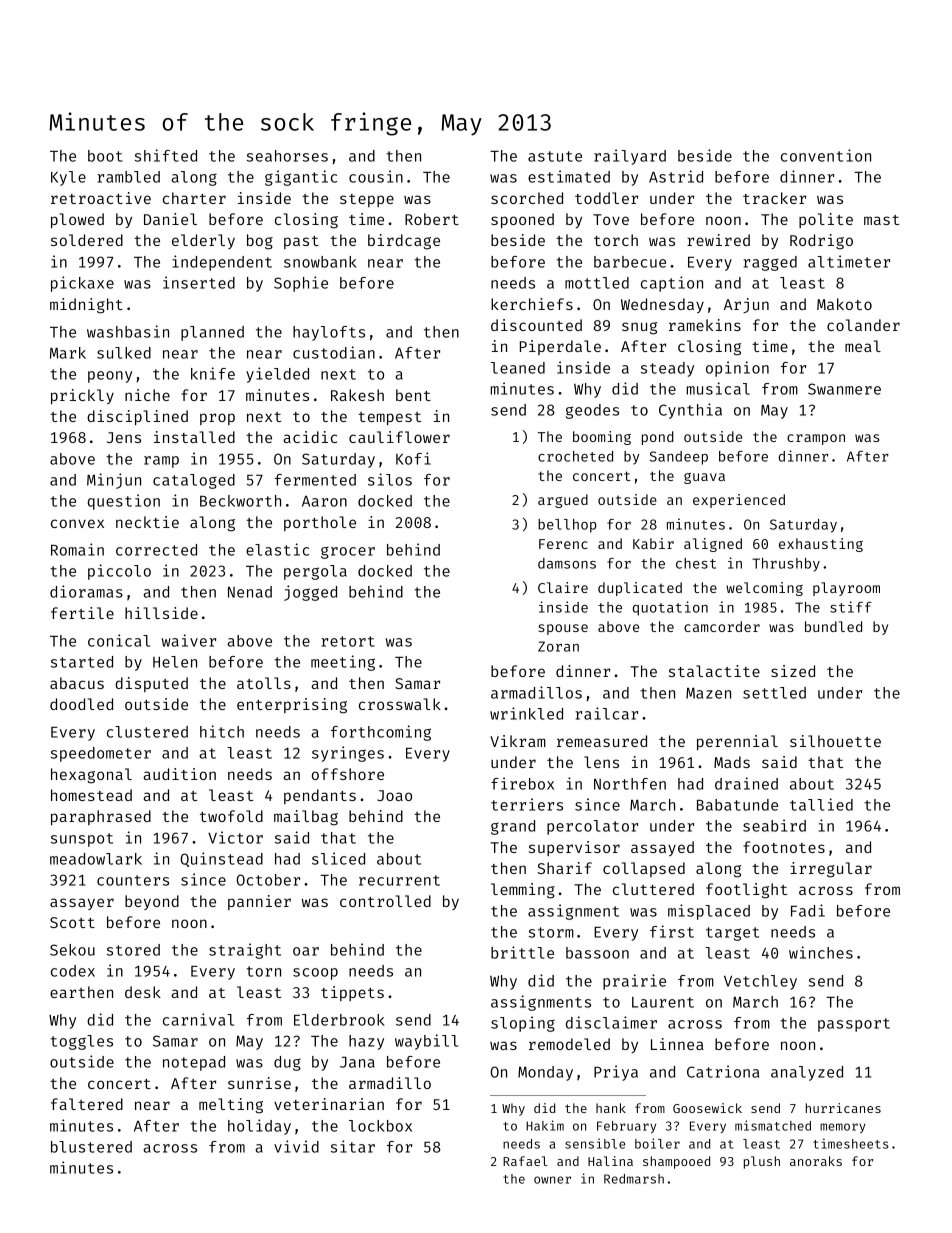 This screenshot has width=952, height=1233. Describe the element at coordinates (816, 1161) in the screenshot. I see `anoraks` at that location.
